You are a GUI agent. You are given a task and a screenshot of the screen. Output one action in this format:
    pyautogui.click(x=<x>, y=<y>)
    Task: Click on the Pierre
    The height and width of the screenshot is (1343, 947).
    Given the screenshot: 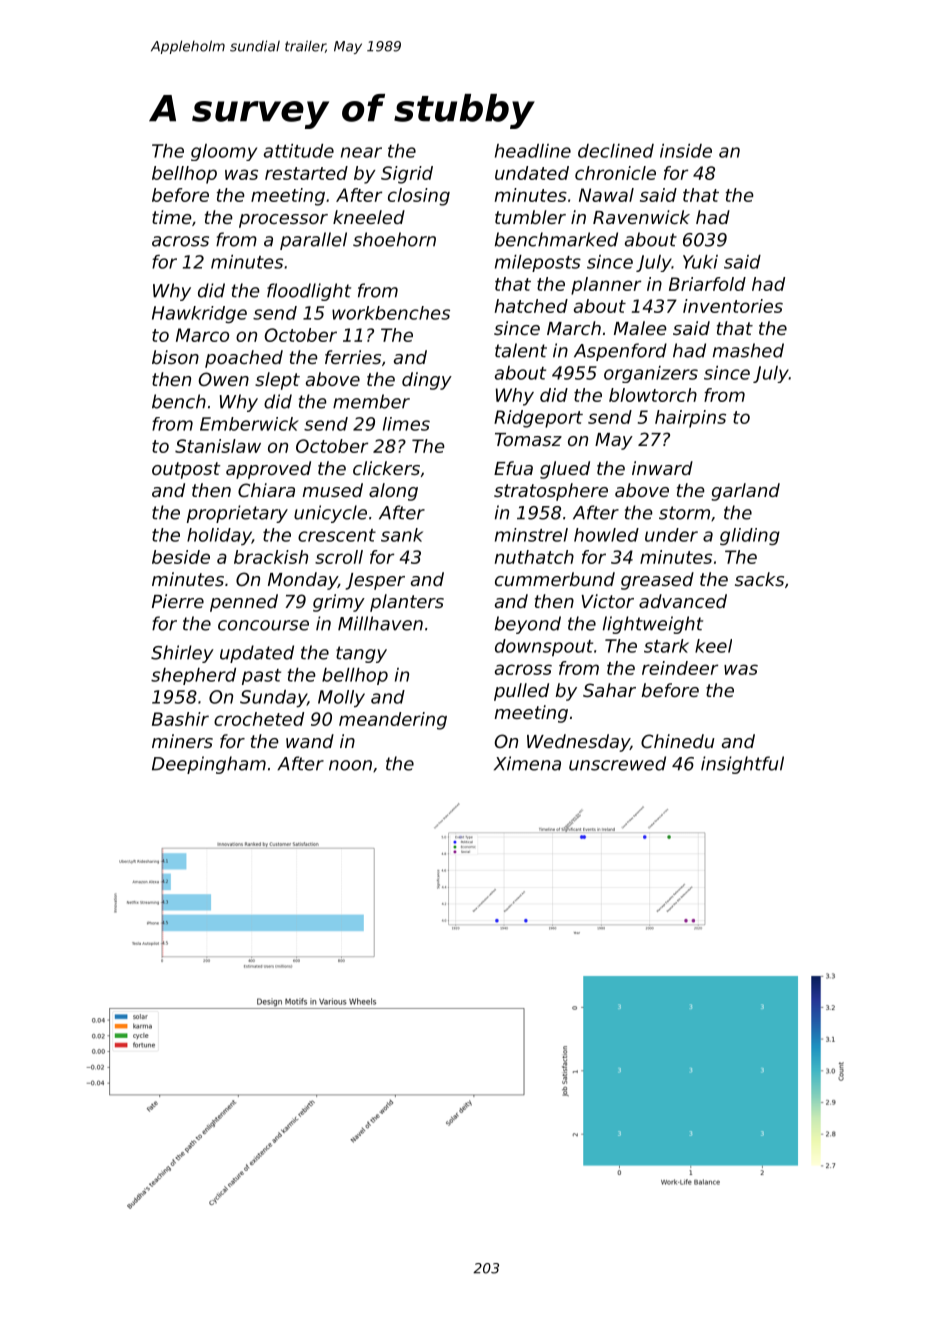 What is the action you would take?
    pyautogui.click(x=178, y=601)
